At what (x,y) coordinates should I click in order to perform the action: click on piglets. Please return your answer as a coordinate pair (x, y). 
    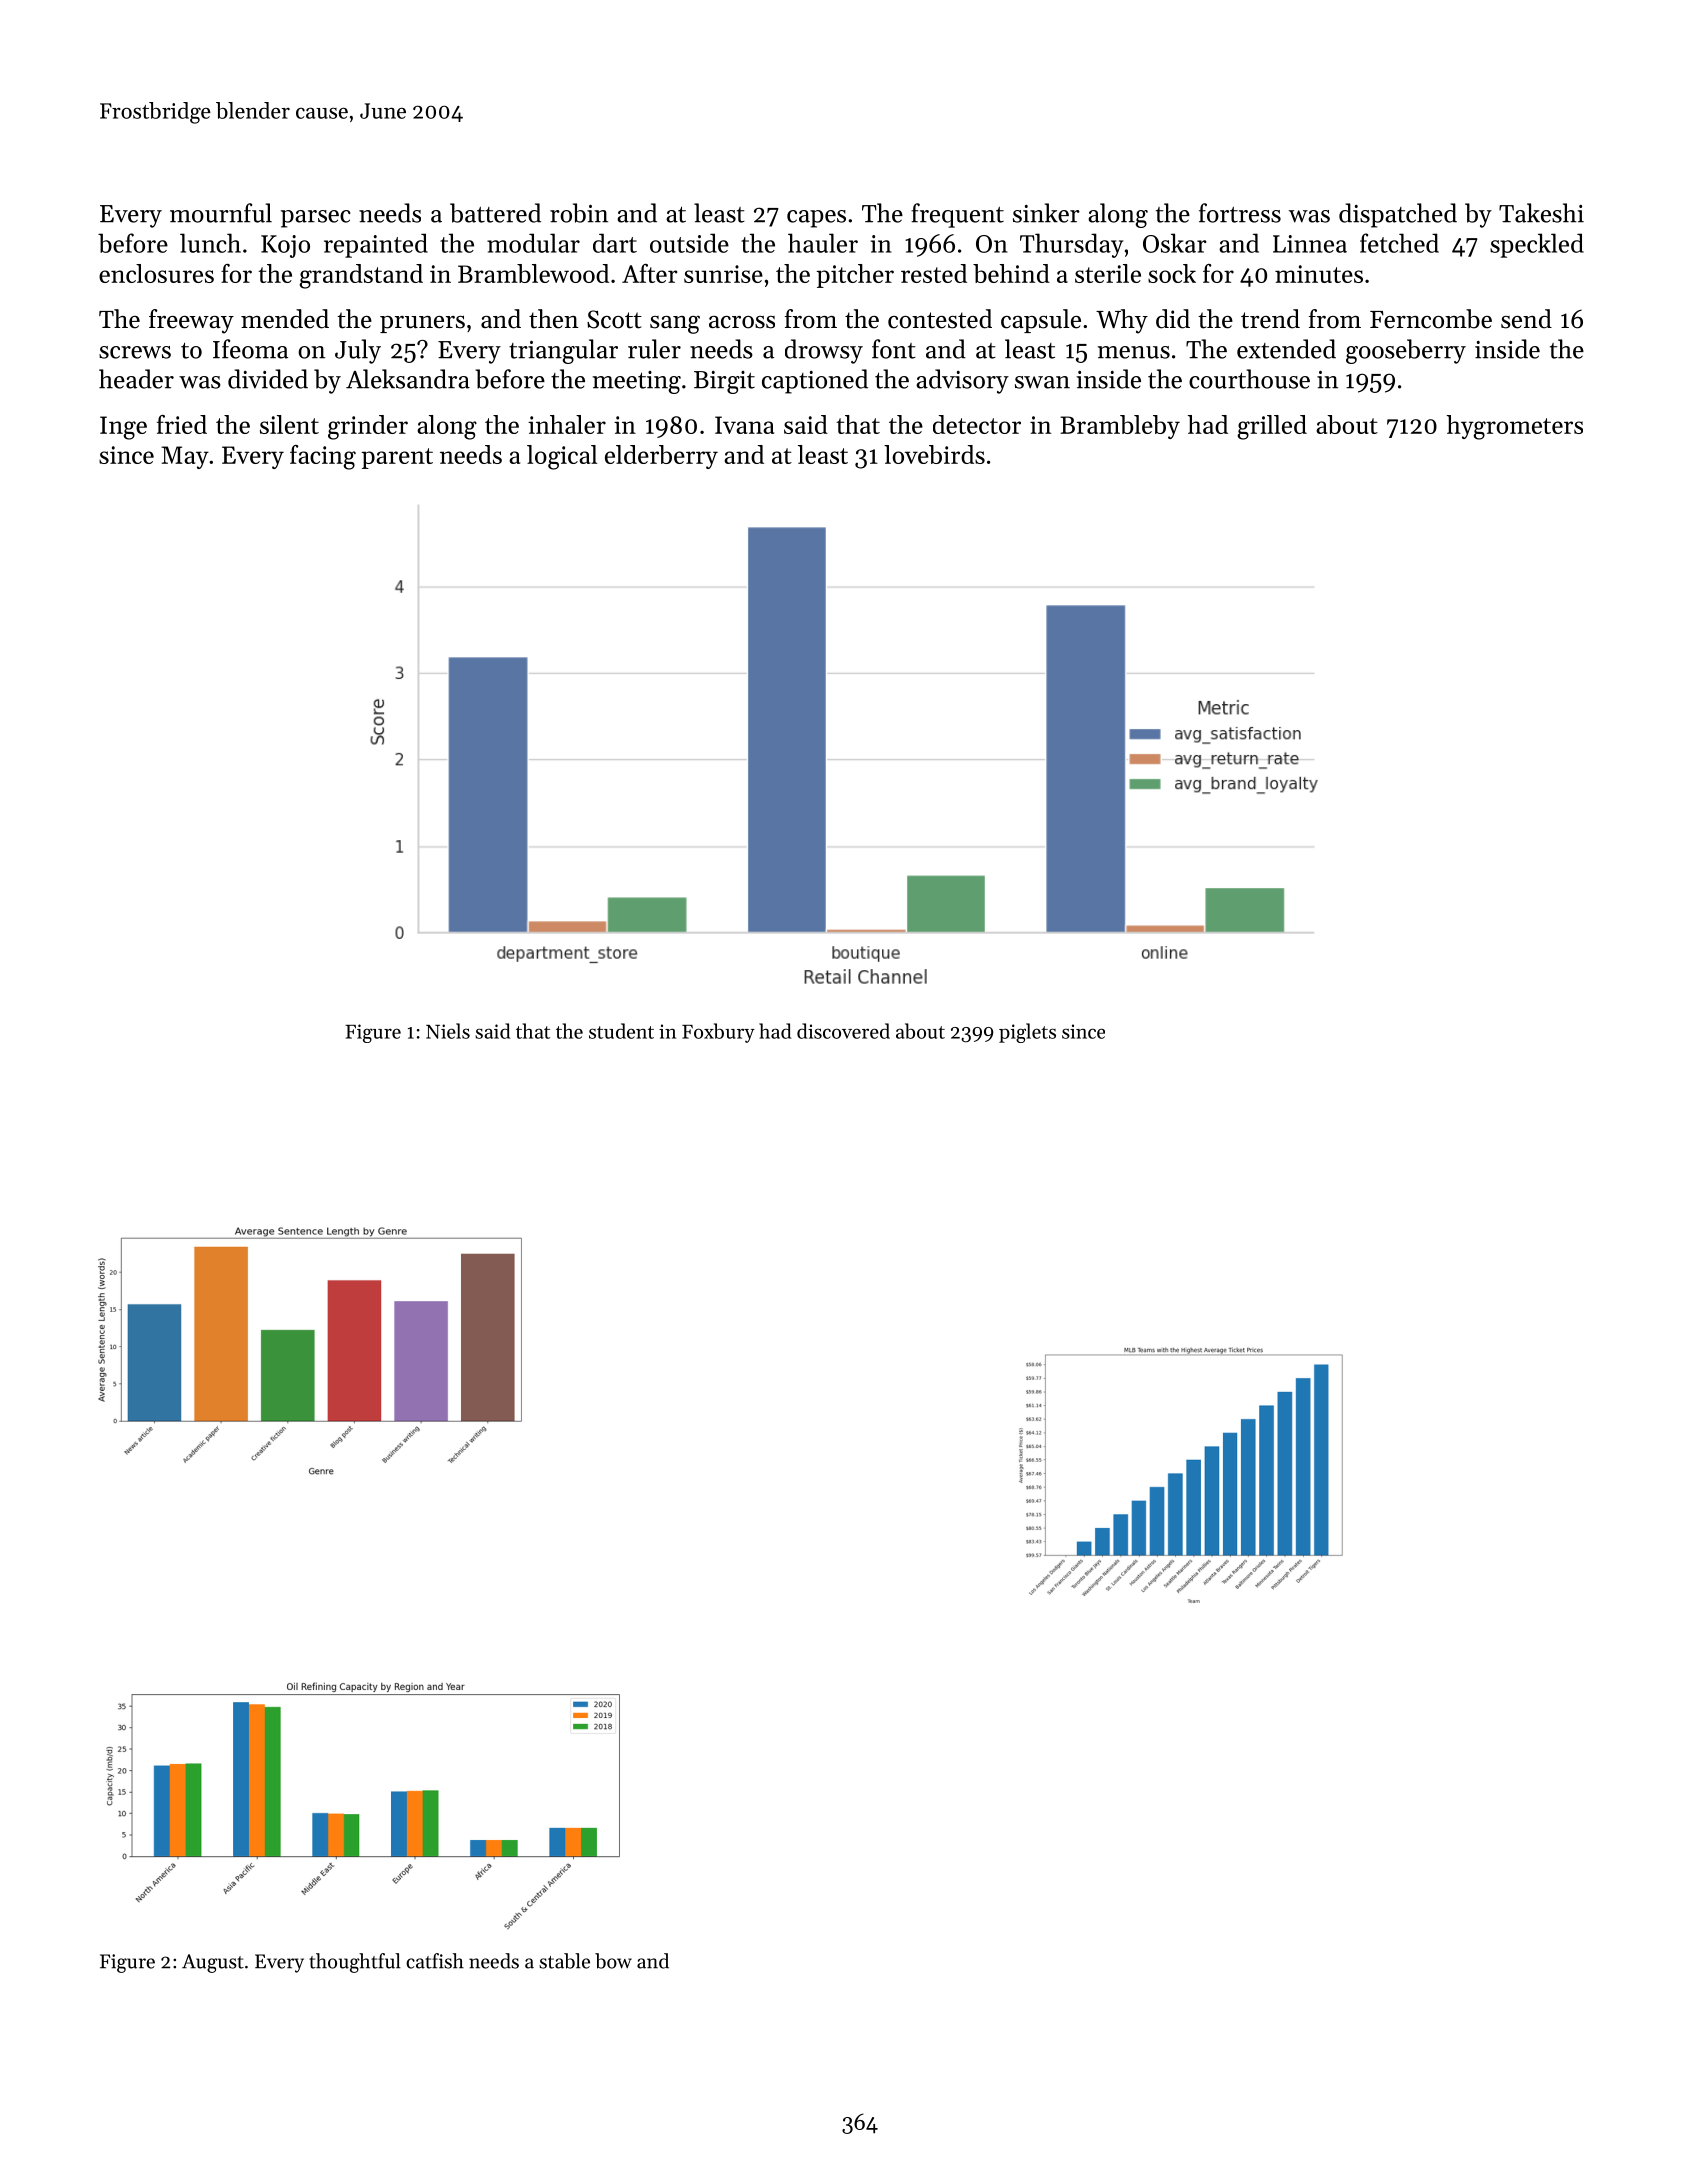
    Looking at the image, I should click on (1027, 1033).
